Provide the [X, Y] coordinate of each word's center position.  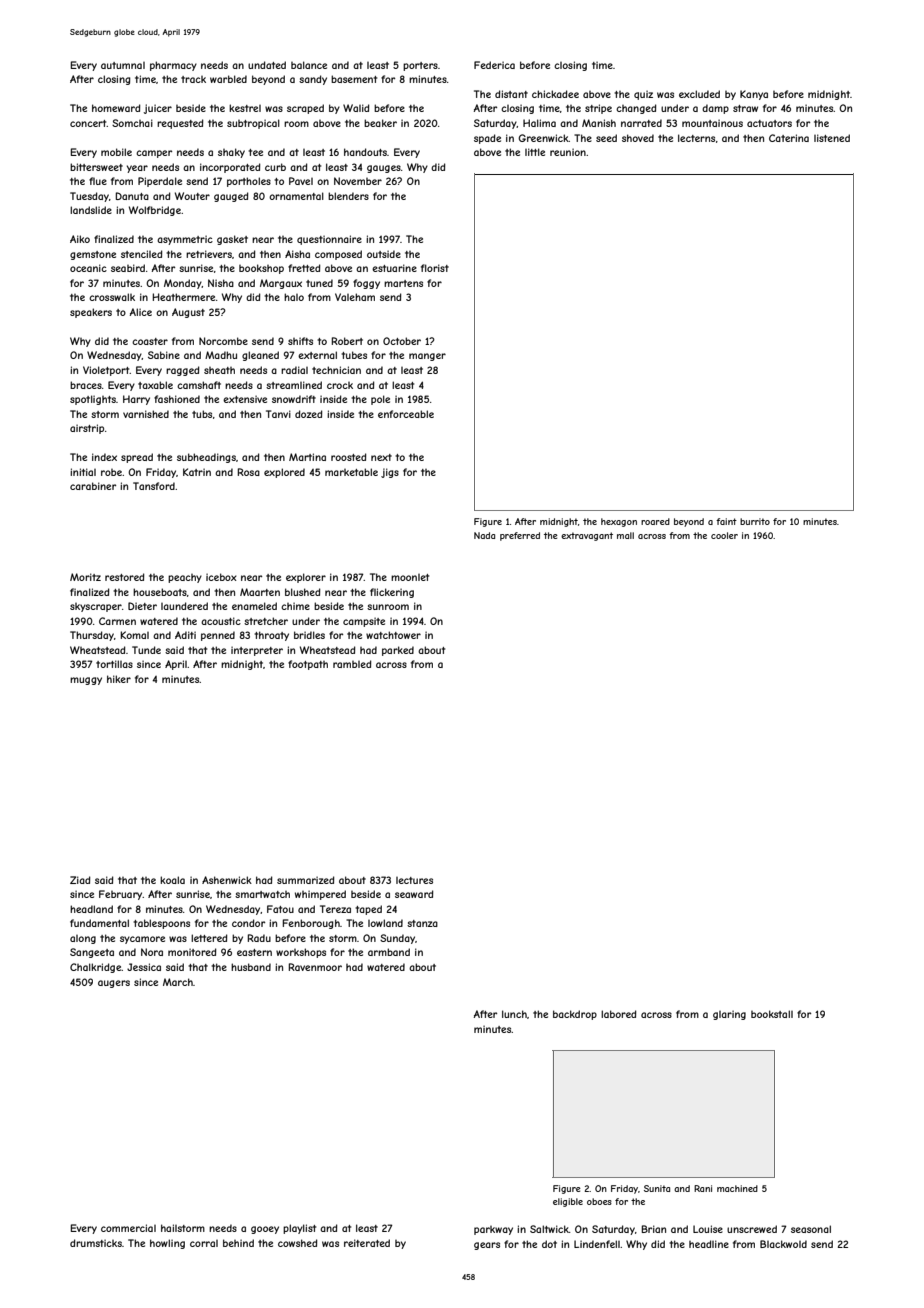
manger [427, 357]
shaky [231, 153]
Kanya [754, 95]
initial [83, 472]
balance [309, 65]
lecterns [696, 138]
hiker [119, 679]
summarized [306, 880]
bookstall [772, 1014]
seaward [414, 894]
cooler [724, 535]
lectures [414, 880]
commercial [128, 1228]
